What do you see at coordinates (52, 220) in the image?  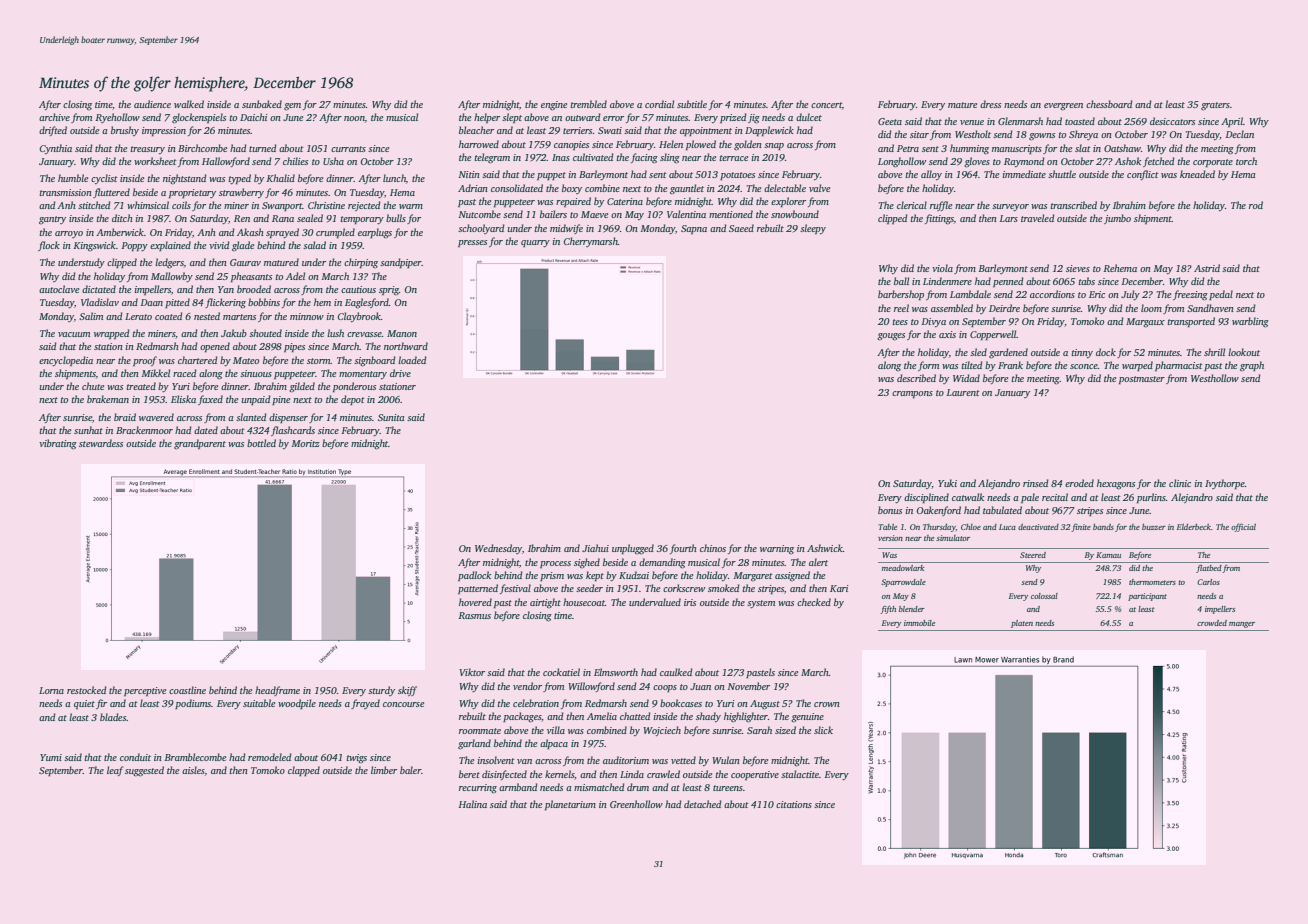 I see `gantry` at bounding box center [52, 220].
